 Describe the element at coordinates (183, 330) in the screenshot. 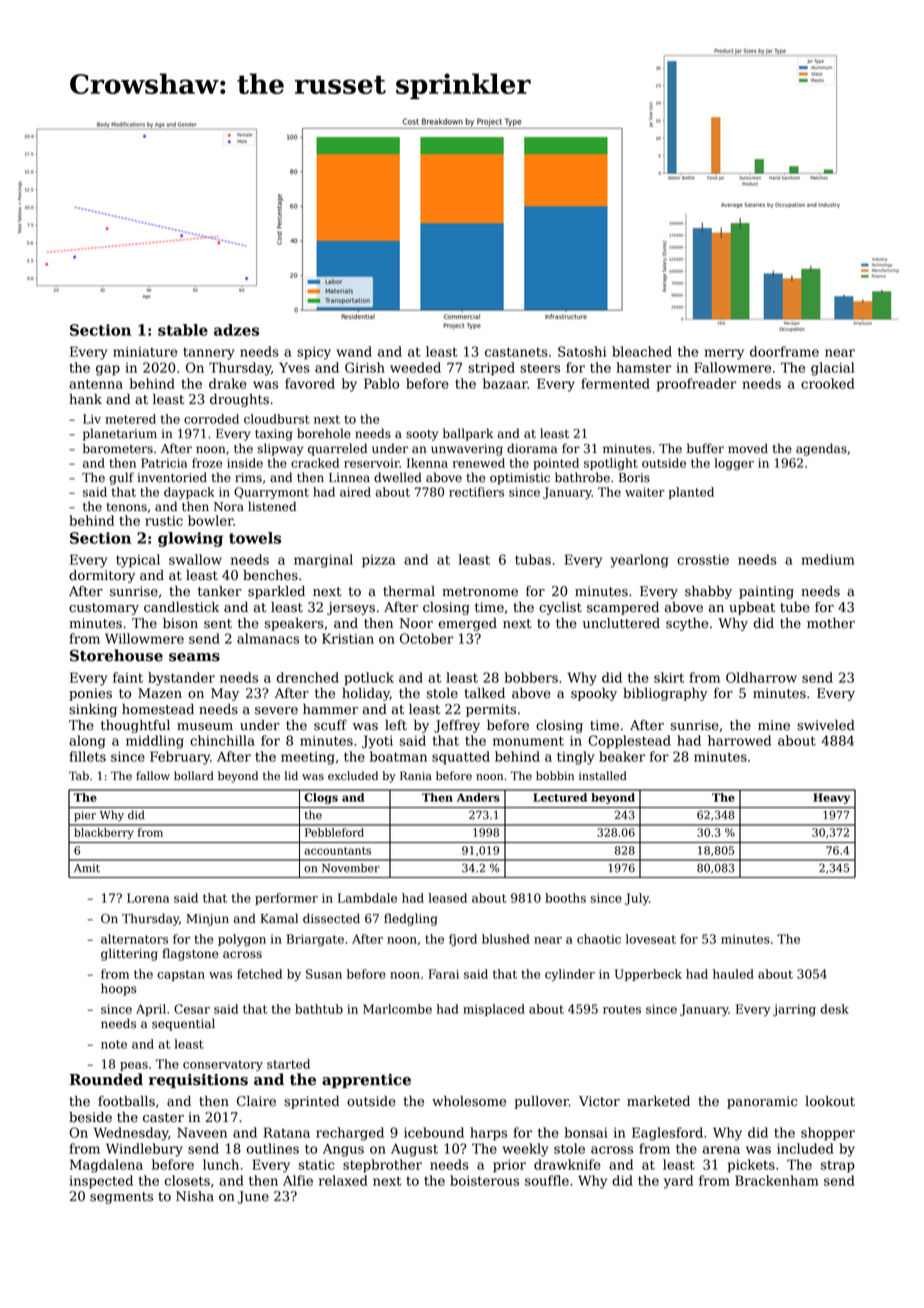

I see `stable` at that location.
